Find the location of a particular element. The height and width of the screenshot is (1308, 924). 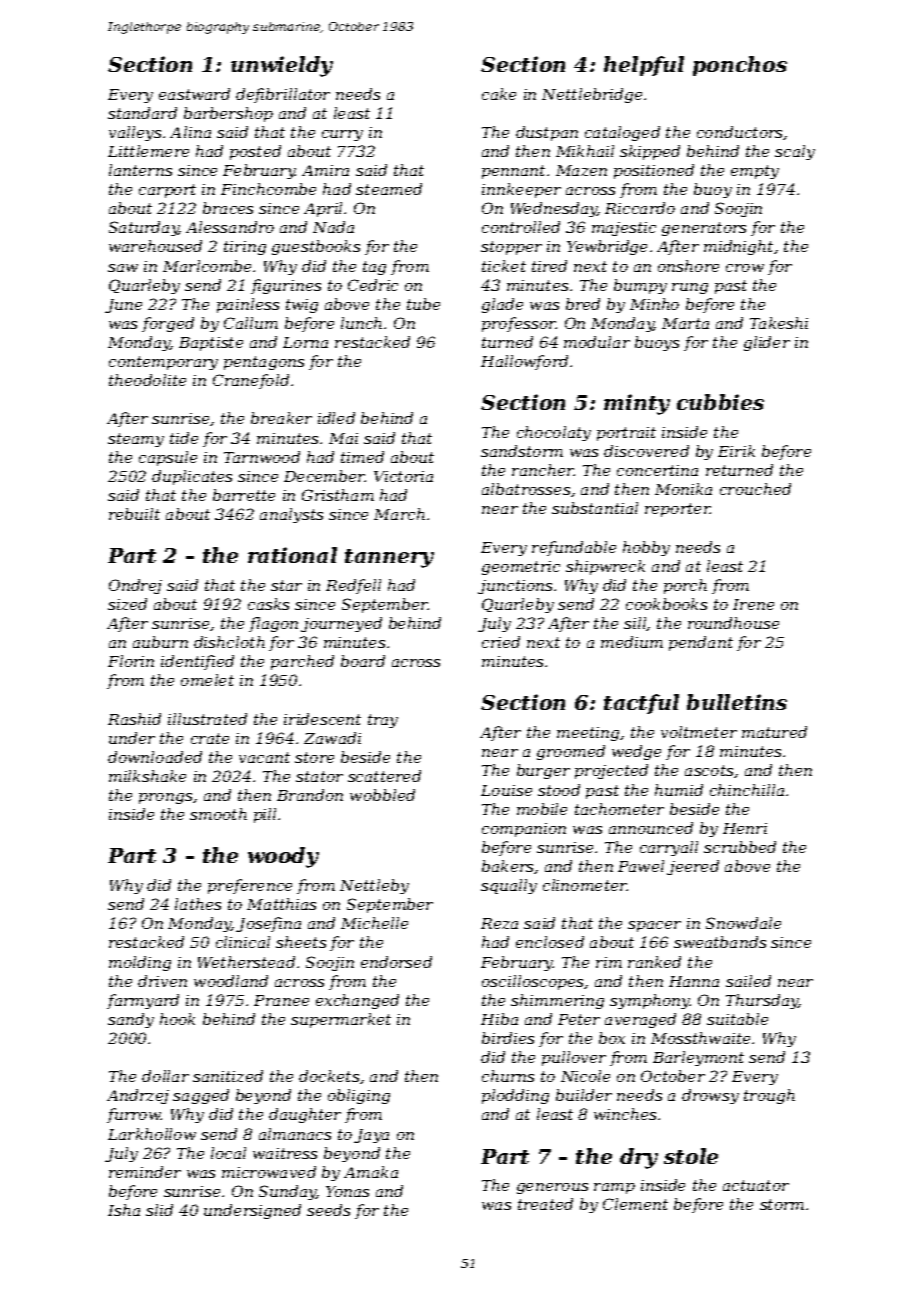

wedge is located at coordinates (636, 752).
